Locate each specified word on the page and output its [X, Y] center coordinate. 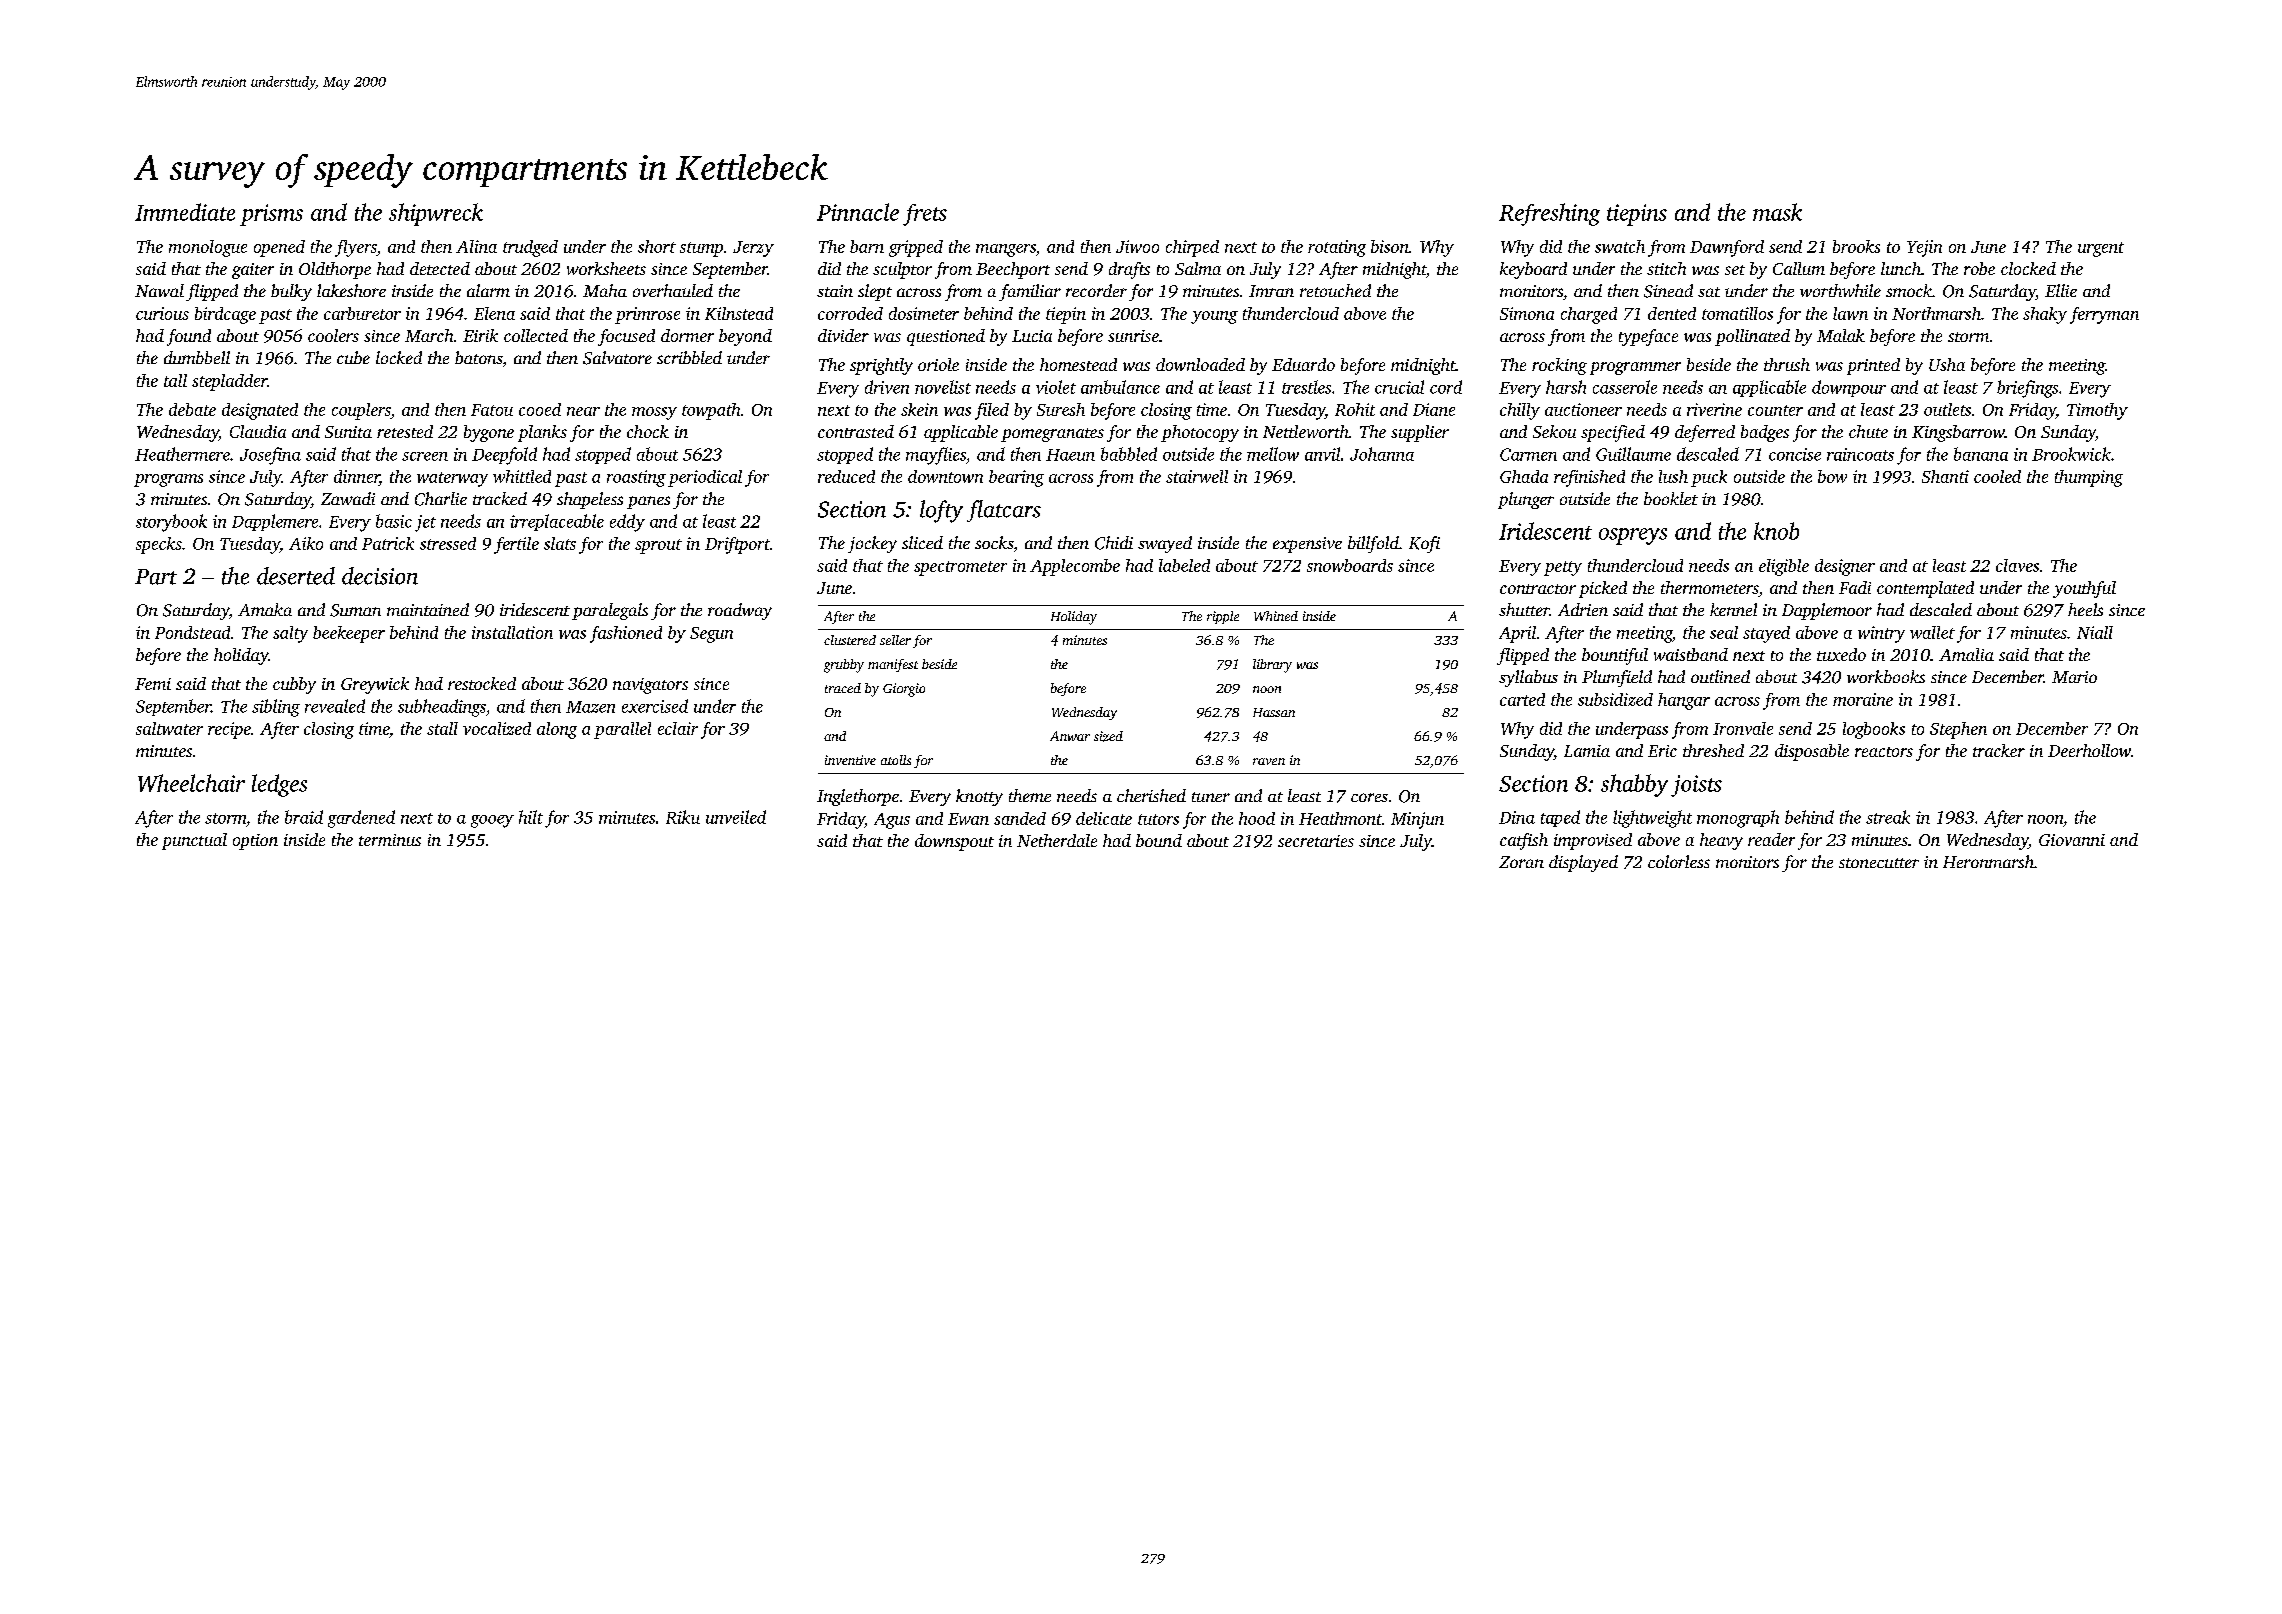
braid [304, 817]
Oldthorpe [335, 270]
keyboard [1533, 270]
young [1214, 317]
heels [2085, 609]
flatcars [1004, 511]
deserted [296, 576]
